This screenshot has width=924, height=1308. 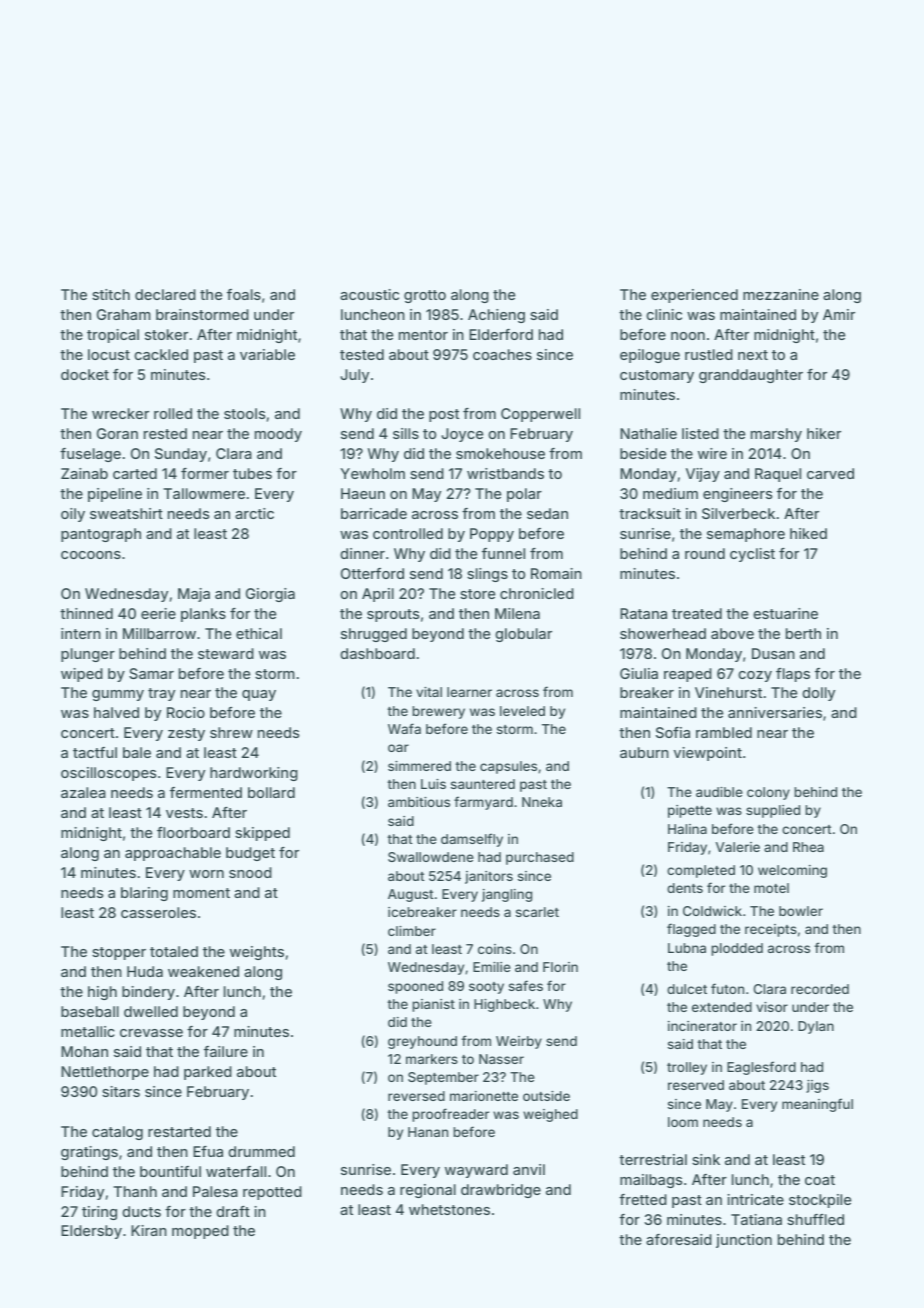 What do you see at coordinates (818, 694) in the screenshot?
I see `dolly` at bounding box center [818, 694].
